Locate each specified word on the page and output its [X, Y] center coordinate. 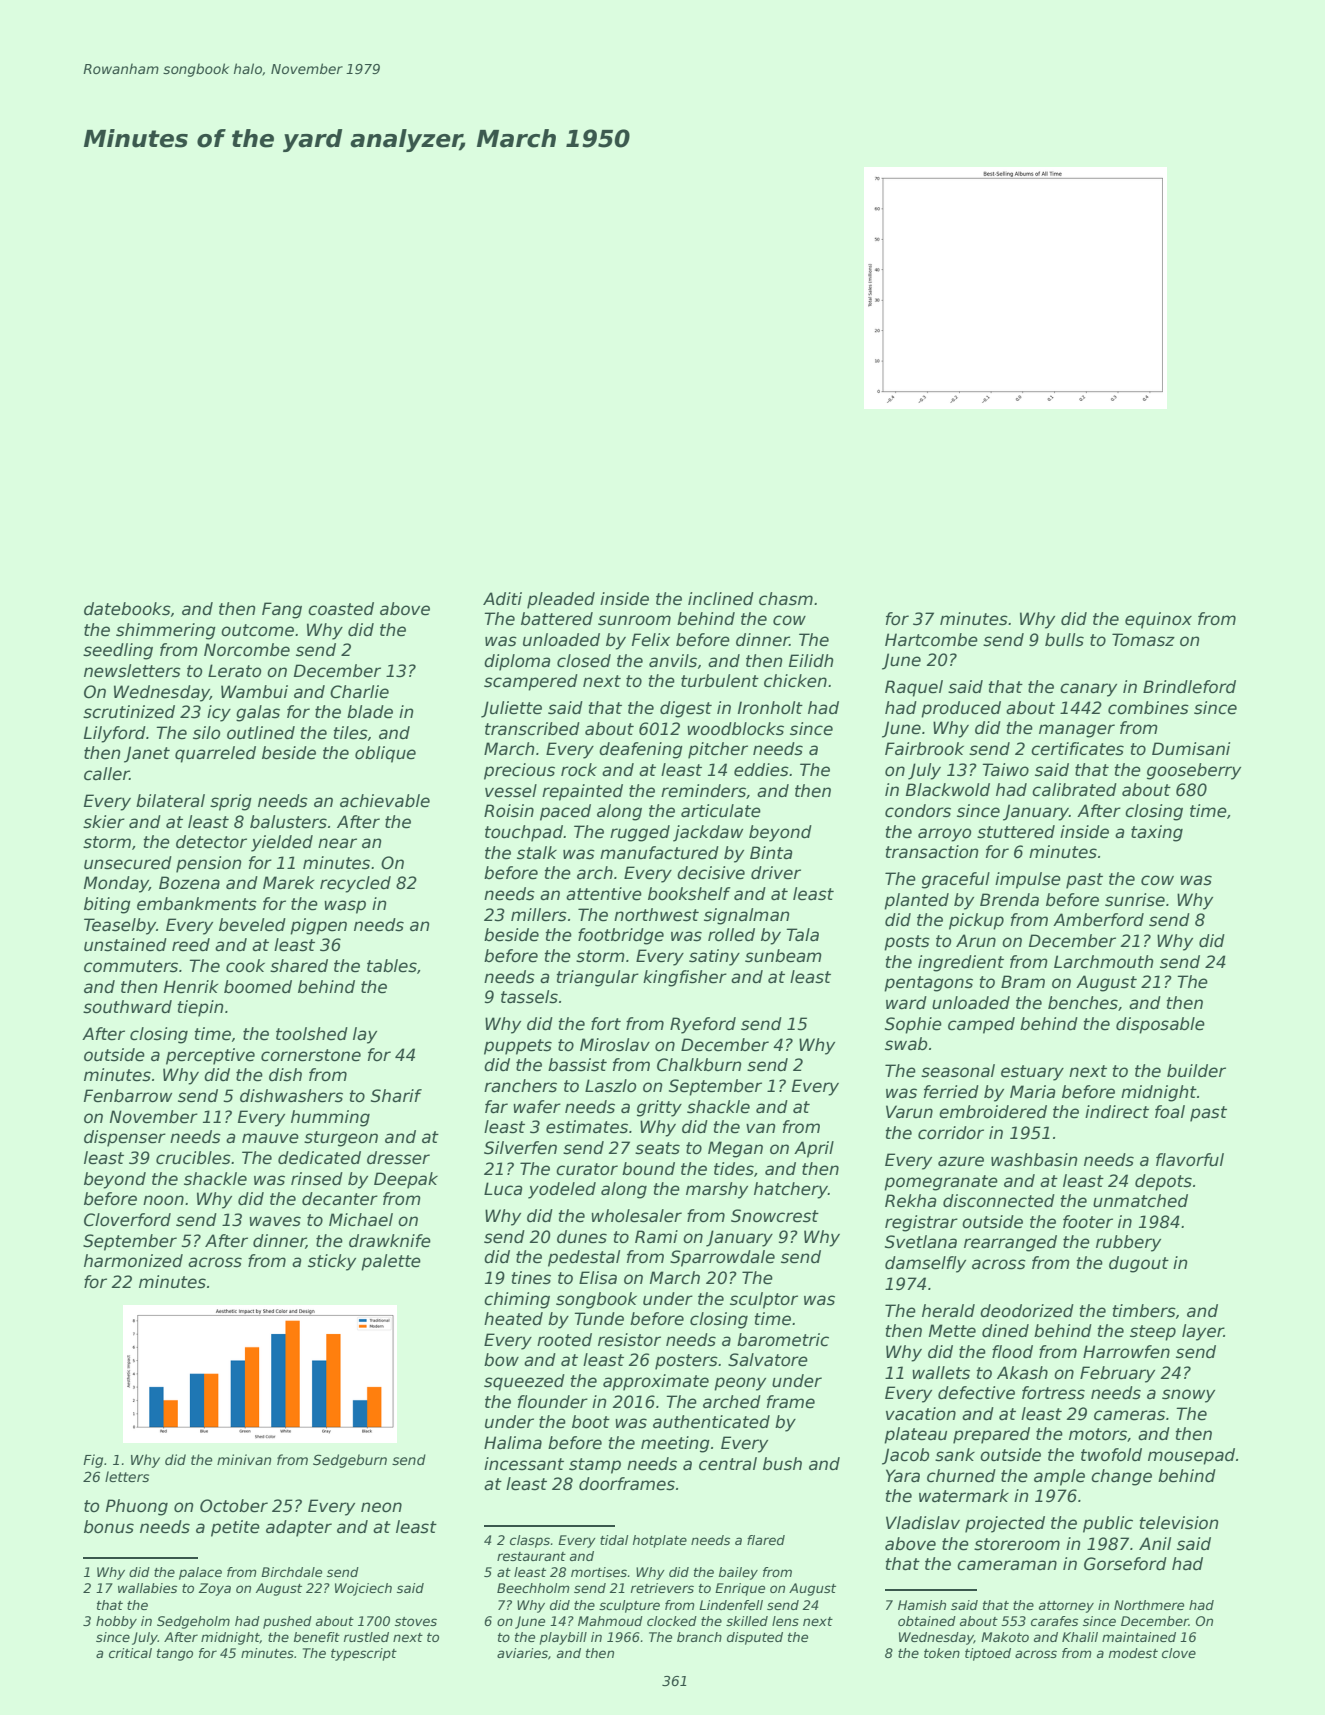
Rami [656, 1237]
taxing [1157, 833]
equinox [1158, 620]
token [942, 1653]
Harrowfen [1126, 1352]
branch [699, 1637]
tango [175, 1655]
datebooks [127, 609]
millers [539, 915]
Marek [289, 883]
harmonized [133, 1261]
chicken [795, 681]
